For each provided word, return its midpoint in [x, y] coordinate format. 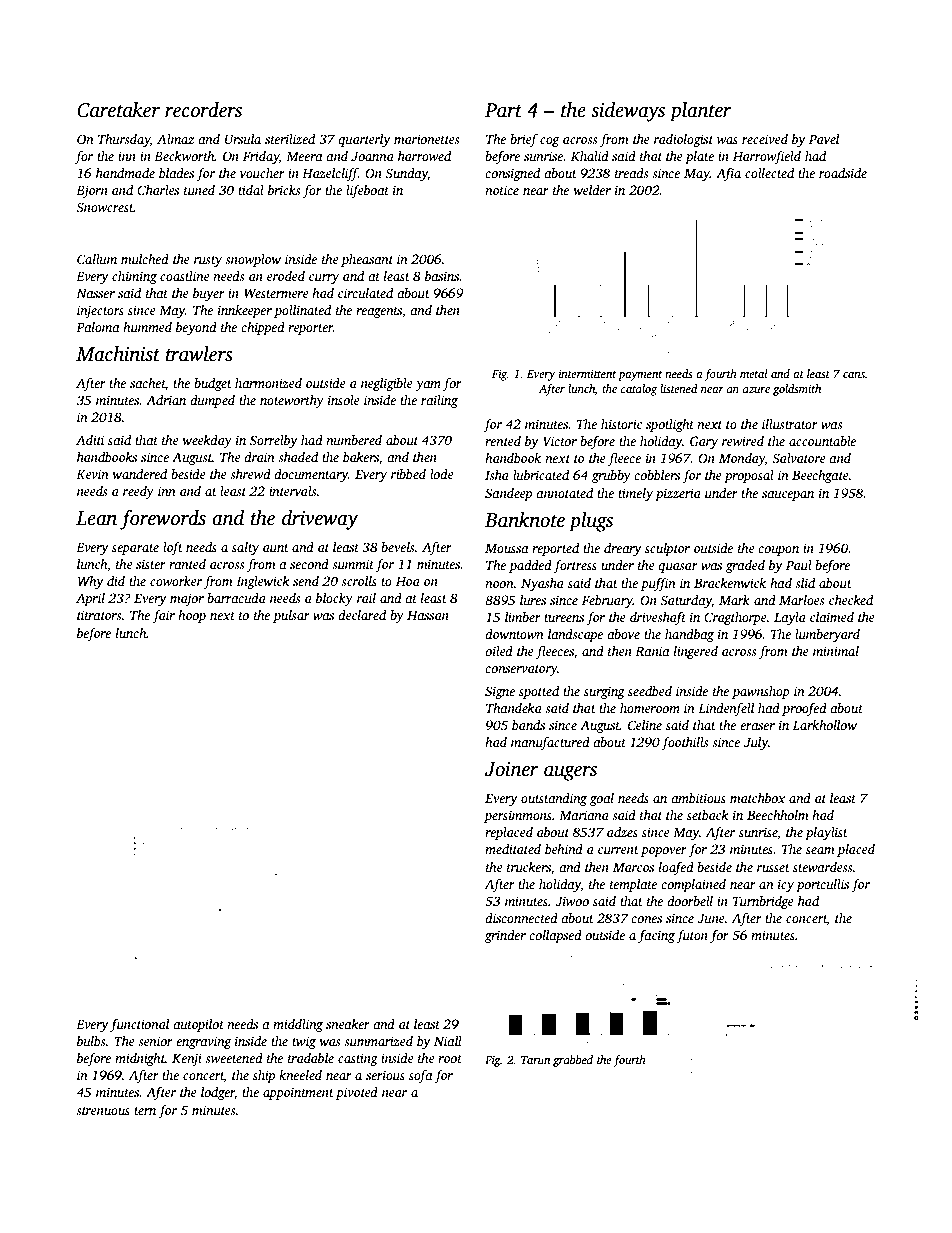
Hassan [428, 615]
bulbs [91, 1041]
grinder [505, 936]
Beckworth [184, 156]
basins [442, 276]
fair [163, 616]
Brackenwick [730, 583]
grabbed [573, 1061]
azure [756, 390]
